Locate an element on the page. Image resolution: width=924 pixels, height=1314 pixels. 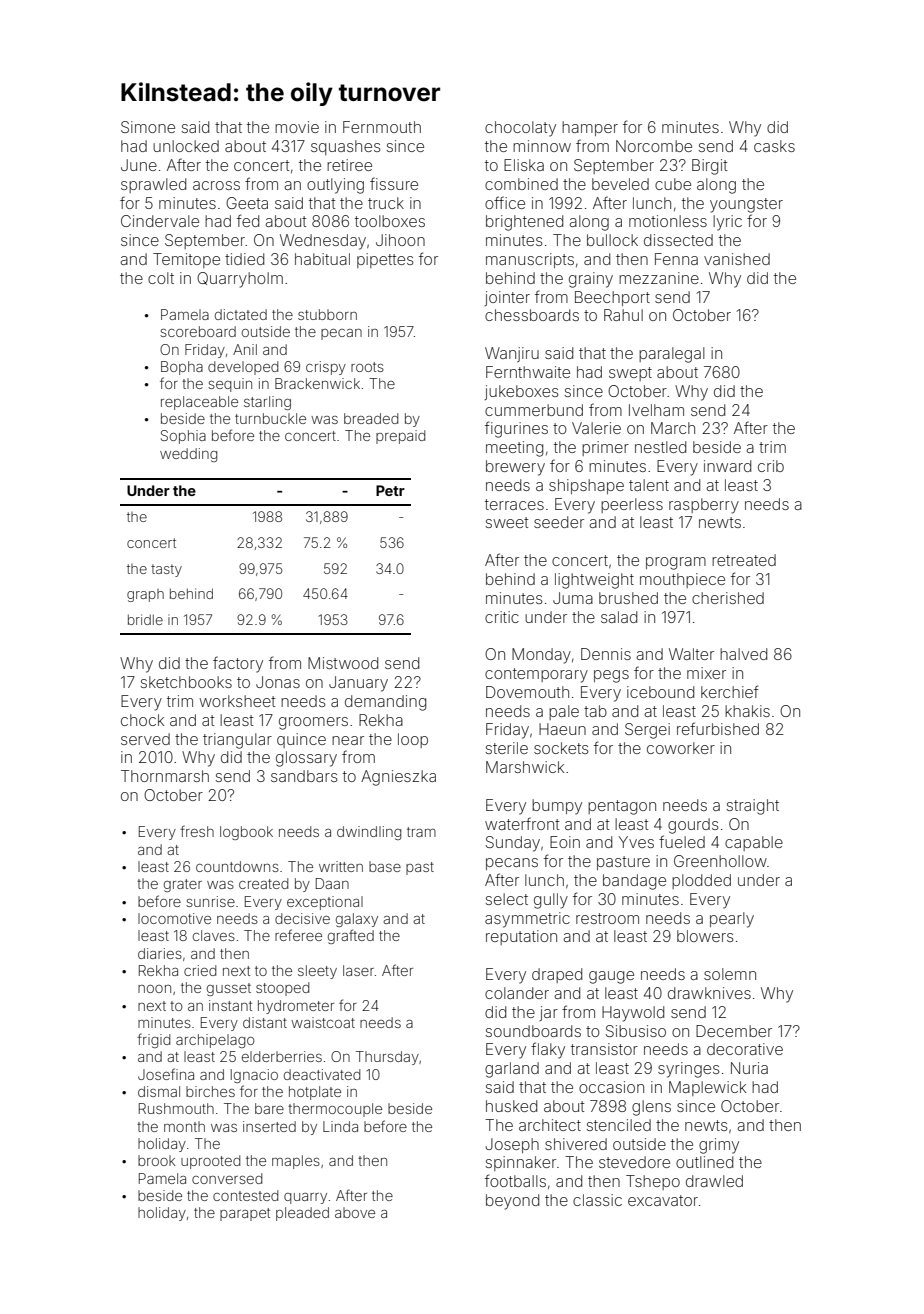
retreated is located at coordinates (744, 560).
